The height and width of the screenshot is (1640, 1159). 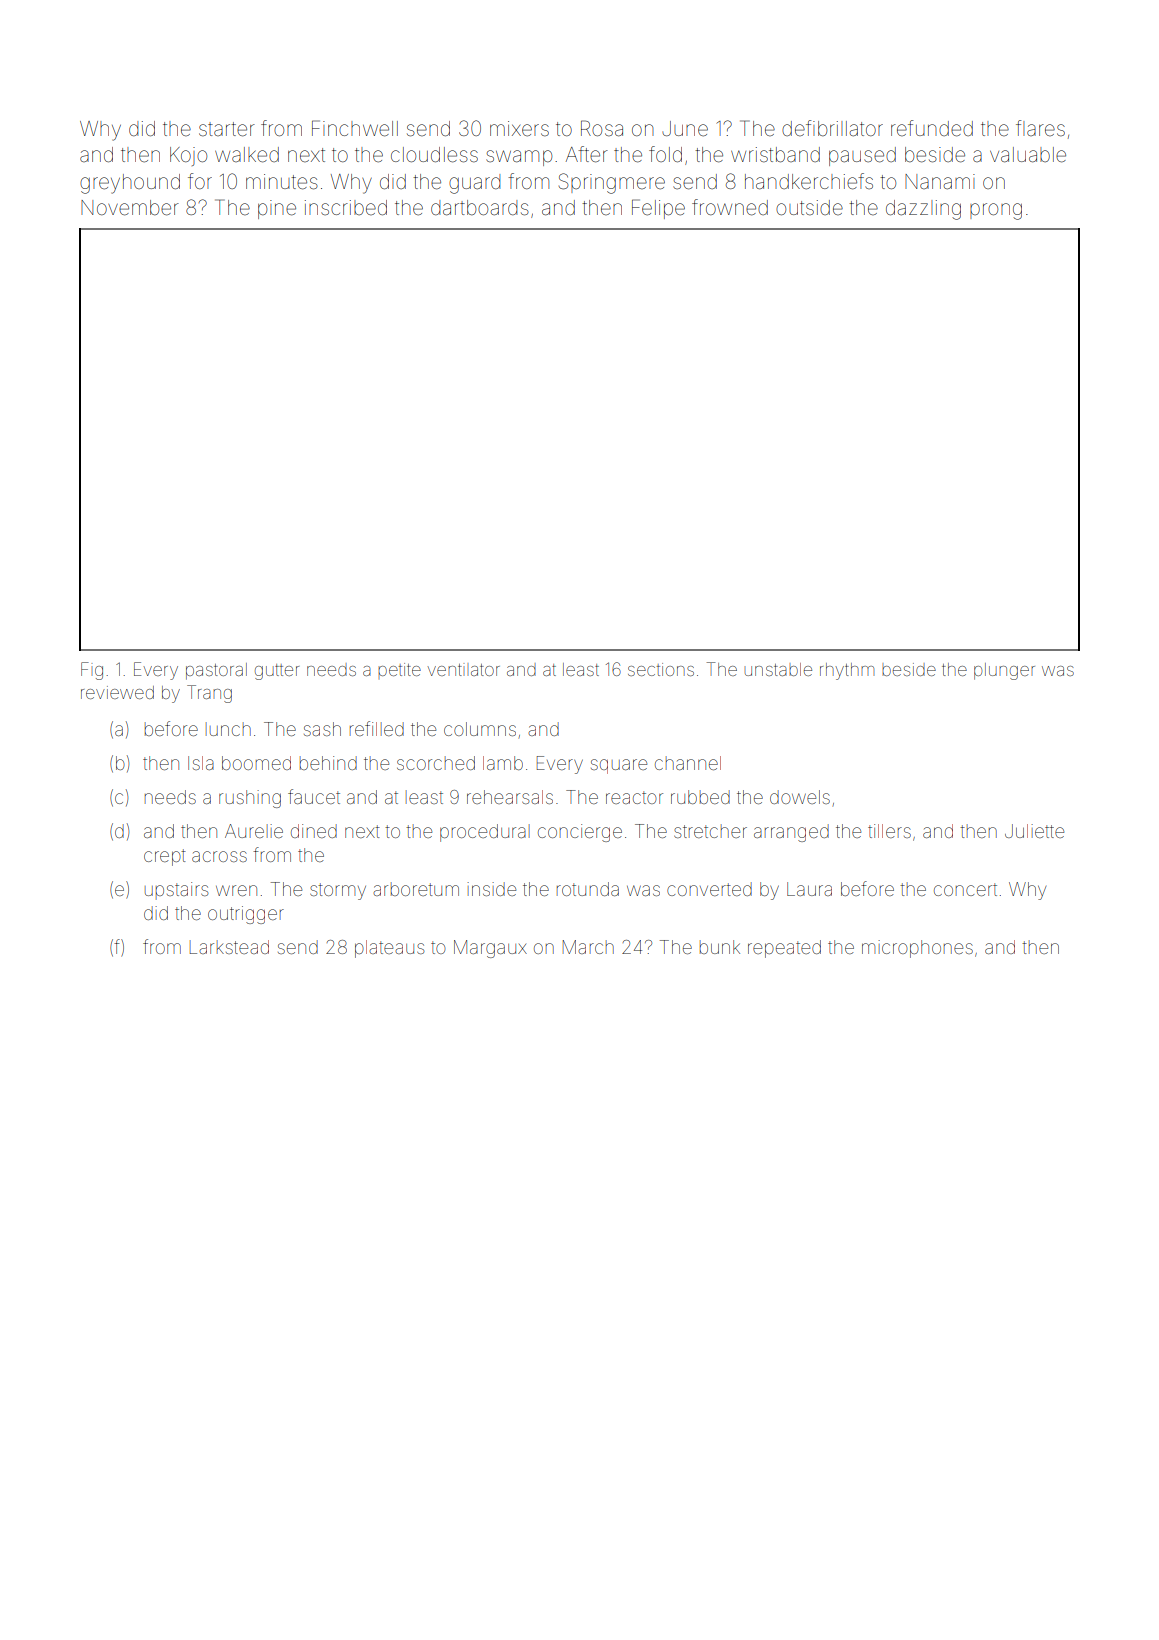 What do you see at coordinates (228, 729) in the screenshot?
I see `lunch` at bounding box center [228, 729].
